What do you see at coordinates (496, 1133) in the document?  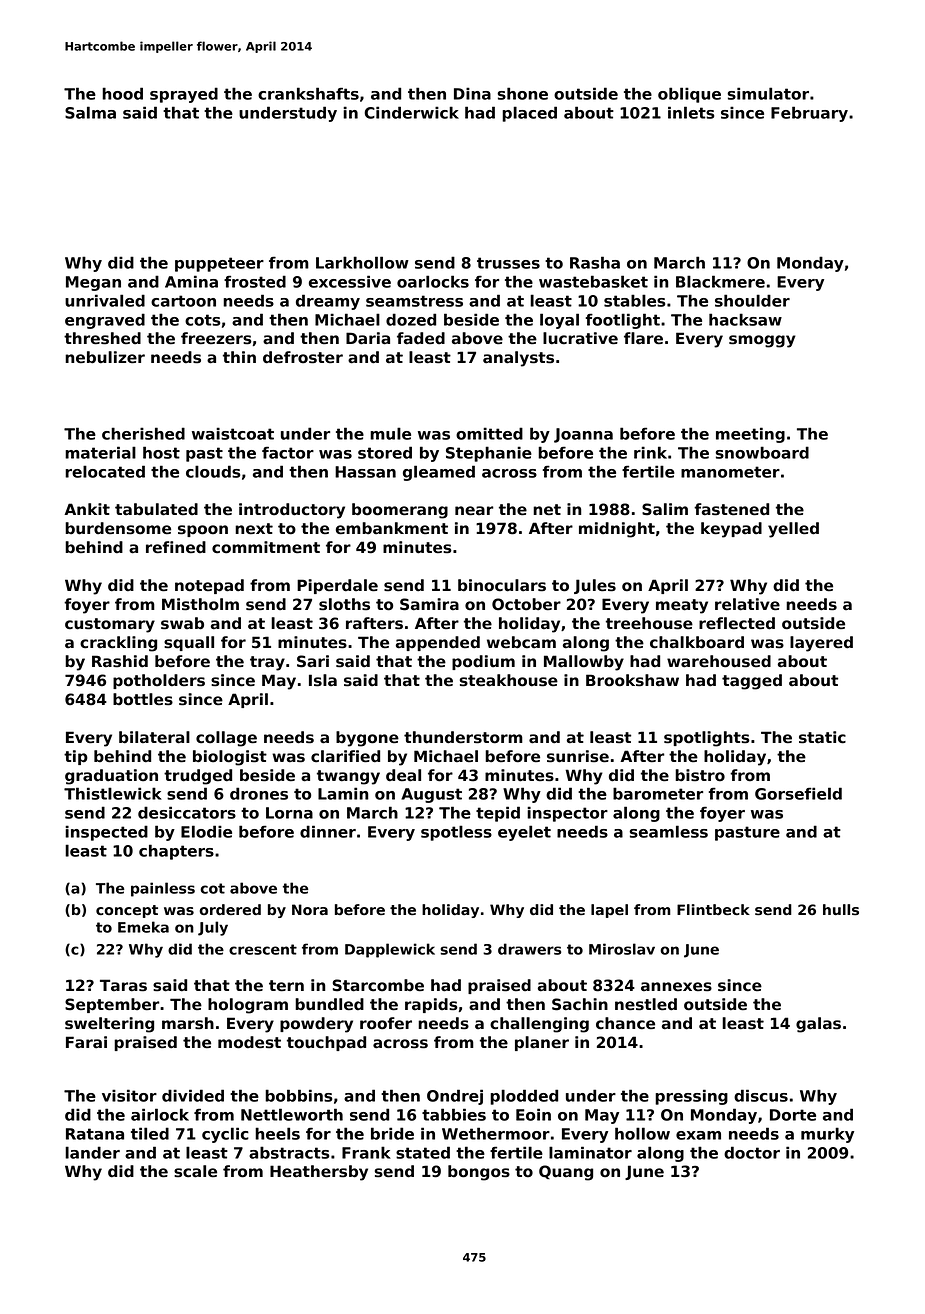 I see `Wethermoor` at bounding box center [496, 1133].
